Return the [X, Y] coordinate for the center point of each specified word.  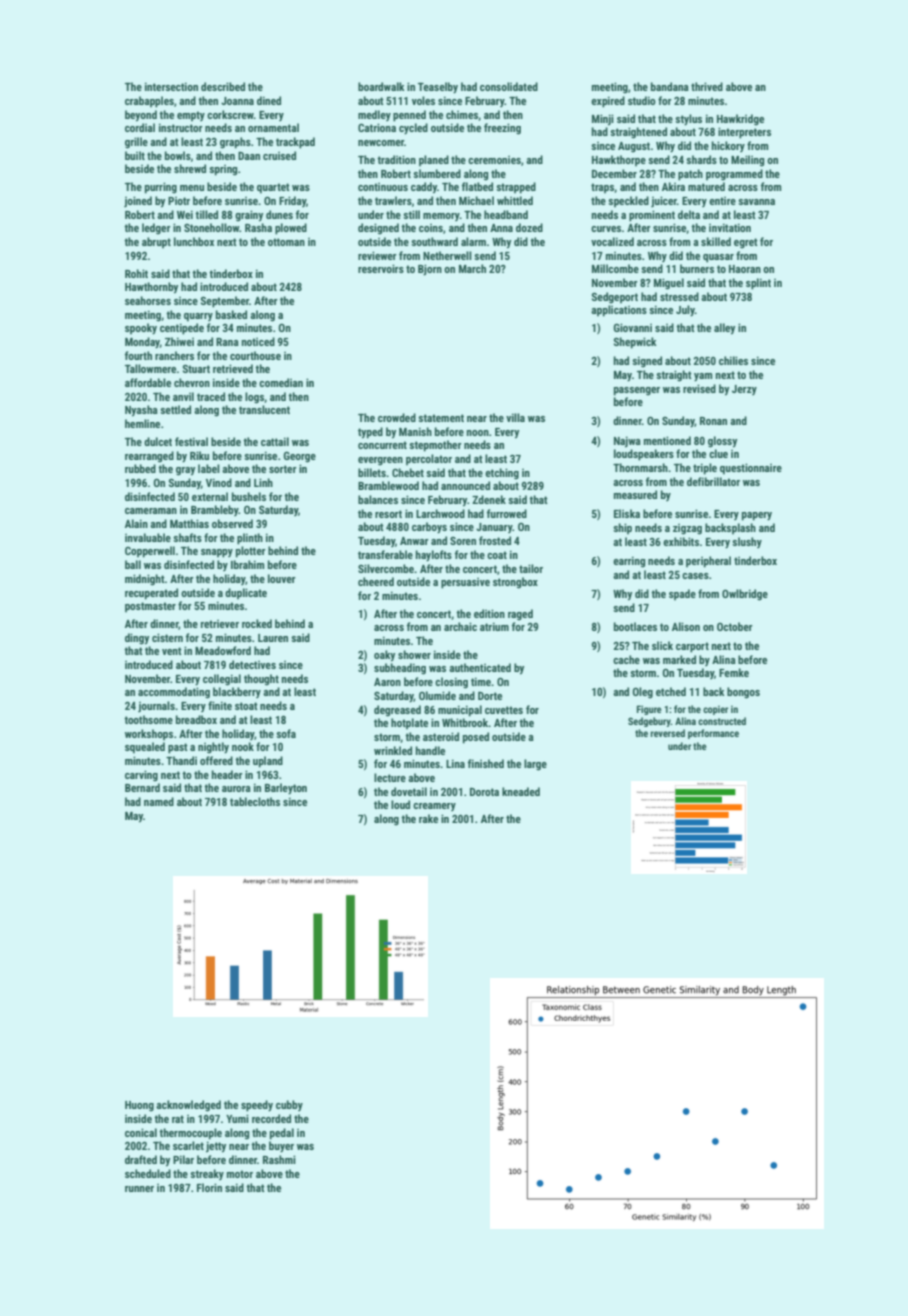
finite [220, 705]
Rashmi [279, 1159]
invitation [730, 227]
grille [136, 143]
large [535, 765]
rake [428, 818]
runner [139, 1189]
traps [603, 188]
